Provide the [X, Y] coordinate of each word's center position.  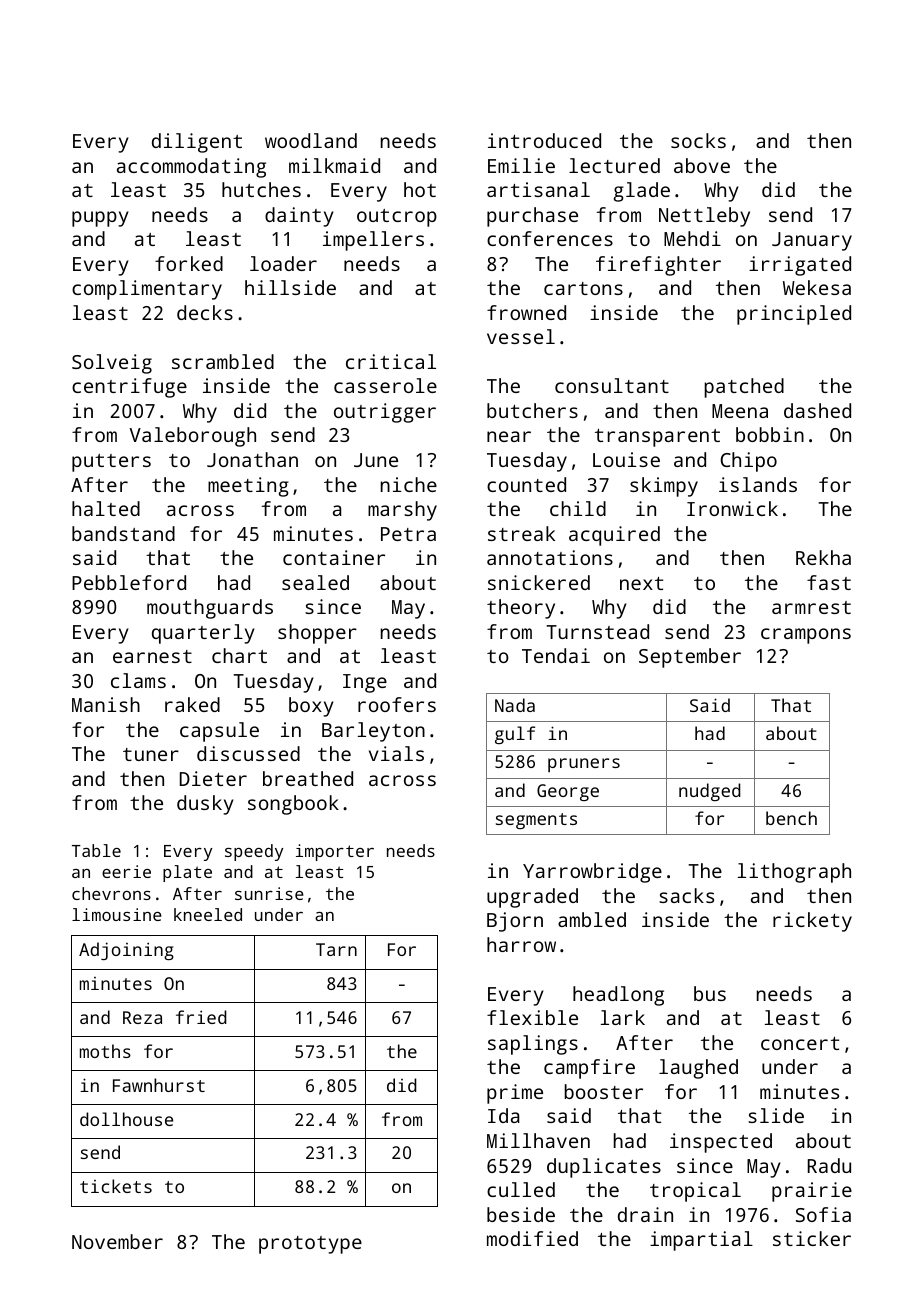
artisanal [538, 189]
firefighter [658, 266]
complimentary [147, 290]
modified [532, 1238]
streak [521, 533]
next [641, 583]
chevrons [111, 893]
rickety [812, 922]
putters [111, 463]
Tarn [336, 949]
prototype [310, 1245]
